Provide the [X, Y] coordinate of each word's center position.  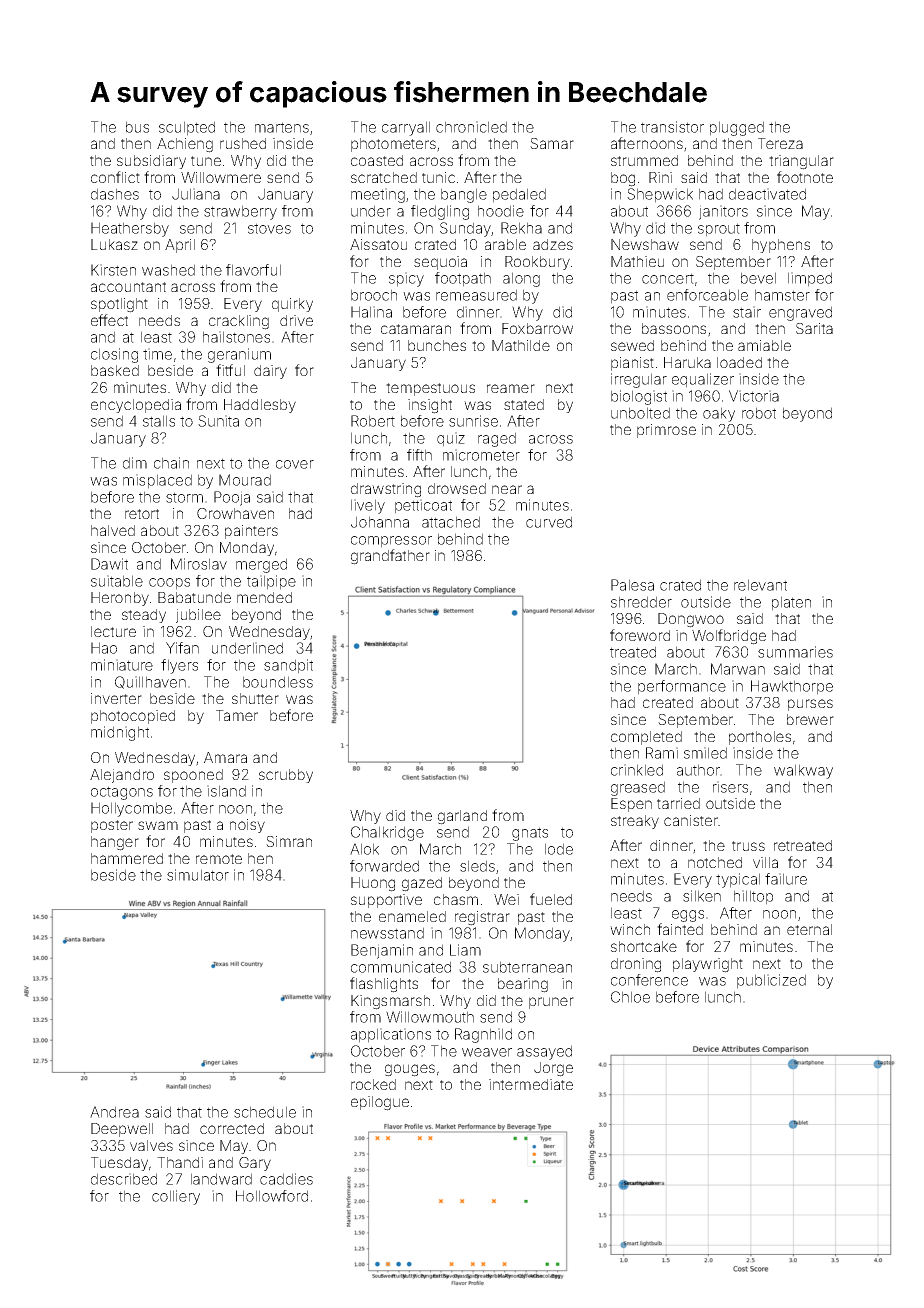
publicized [771, 981]
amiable [764, 345]
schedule [265, 1112]
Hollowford [272, 1196]
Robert [373, 421]
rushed [243, 143]
